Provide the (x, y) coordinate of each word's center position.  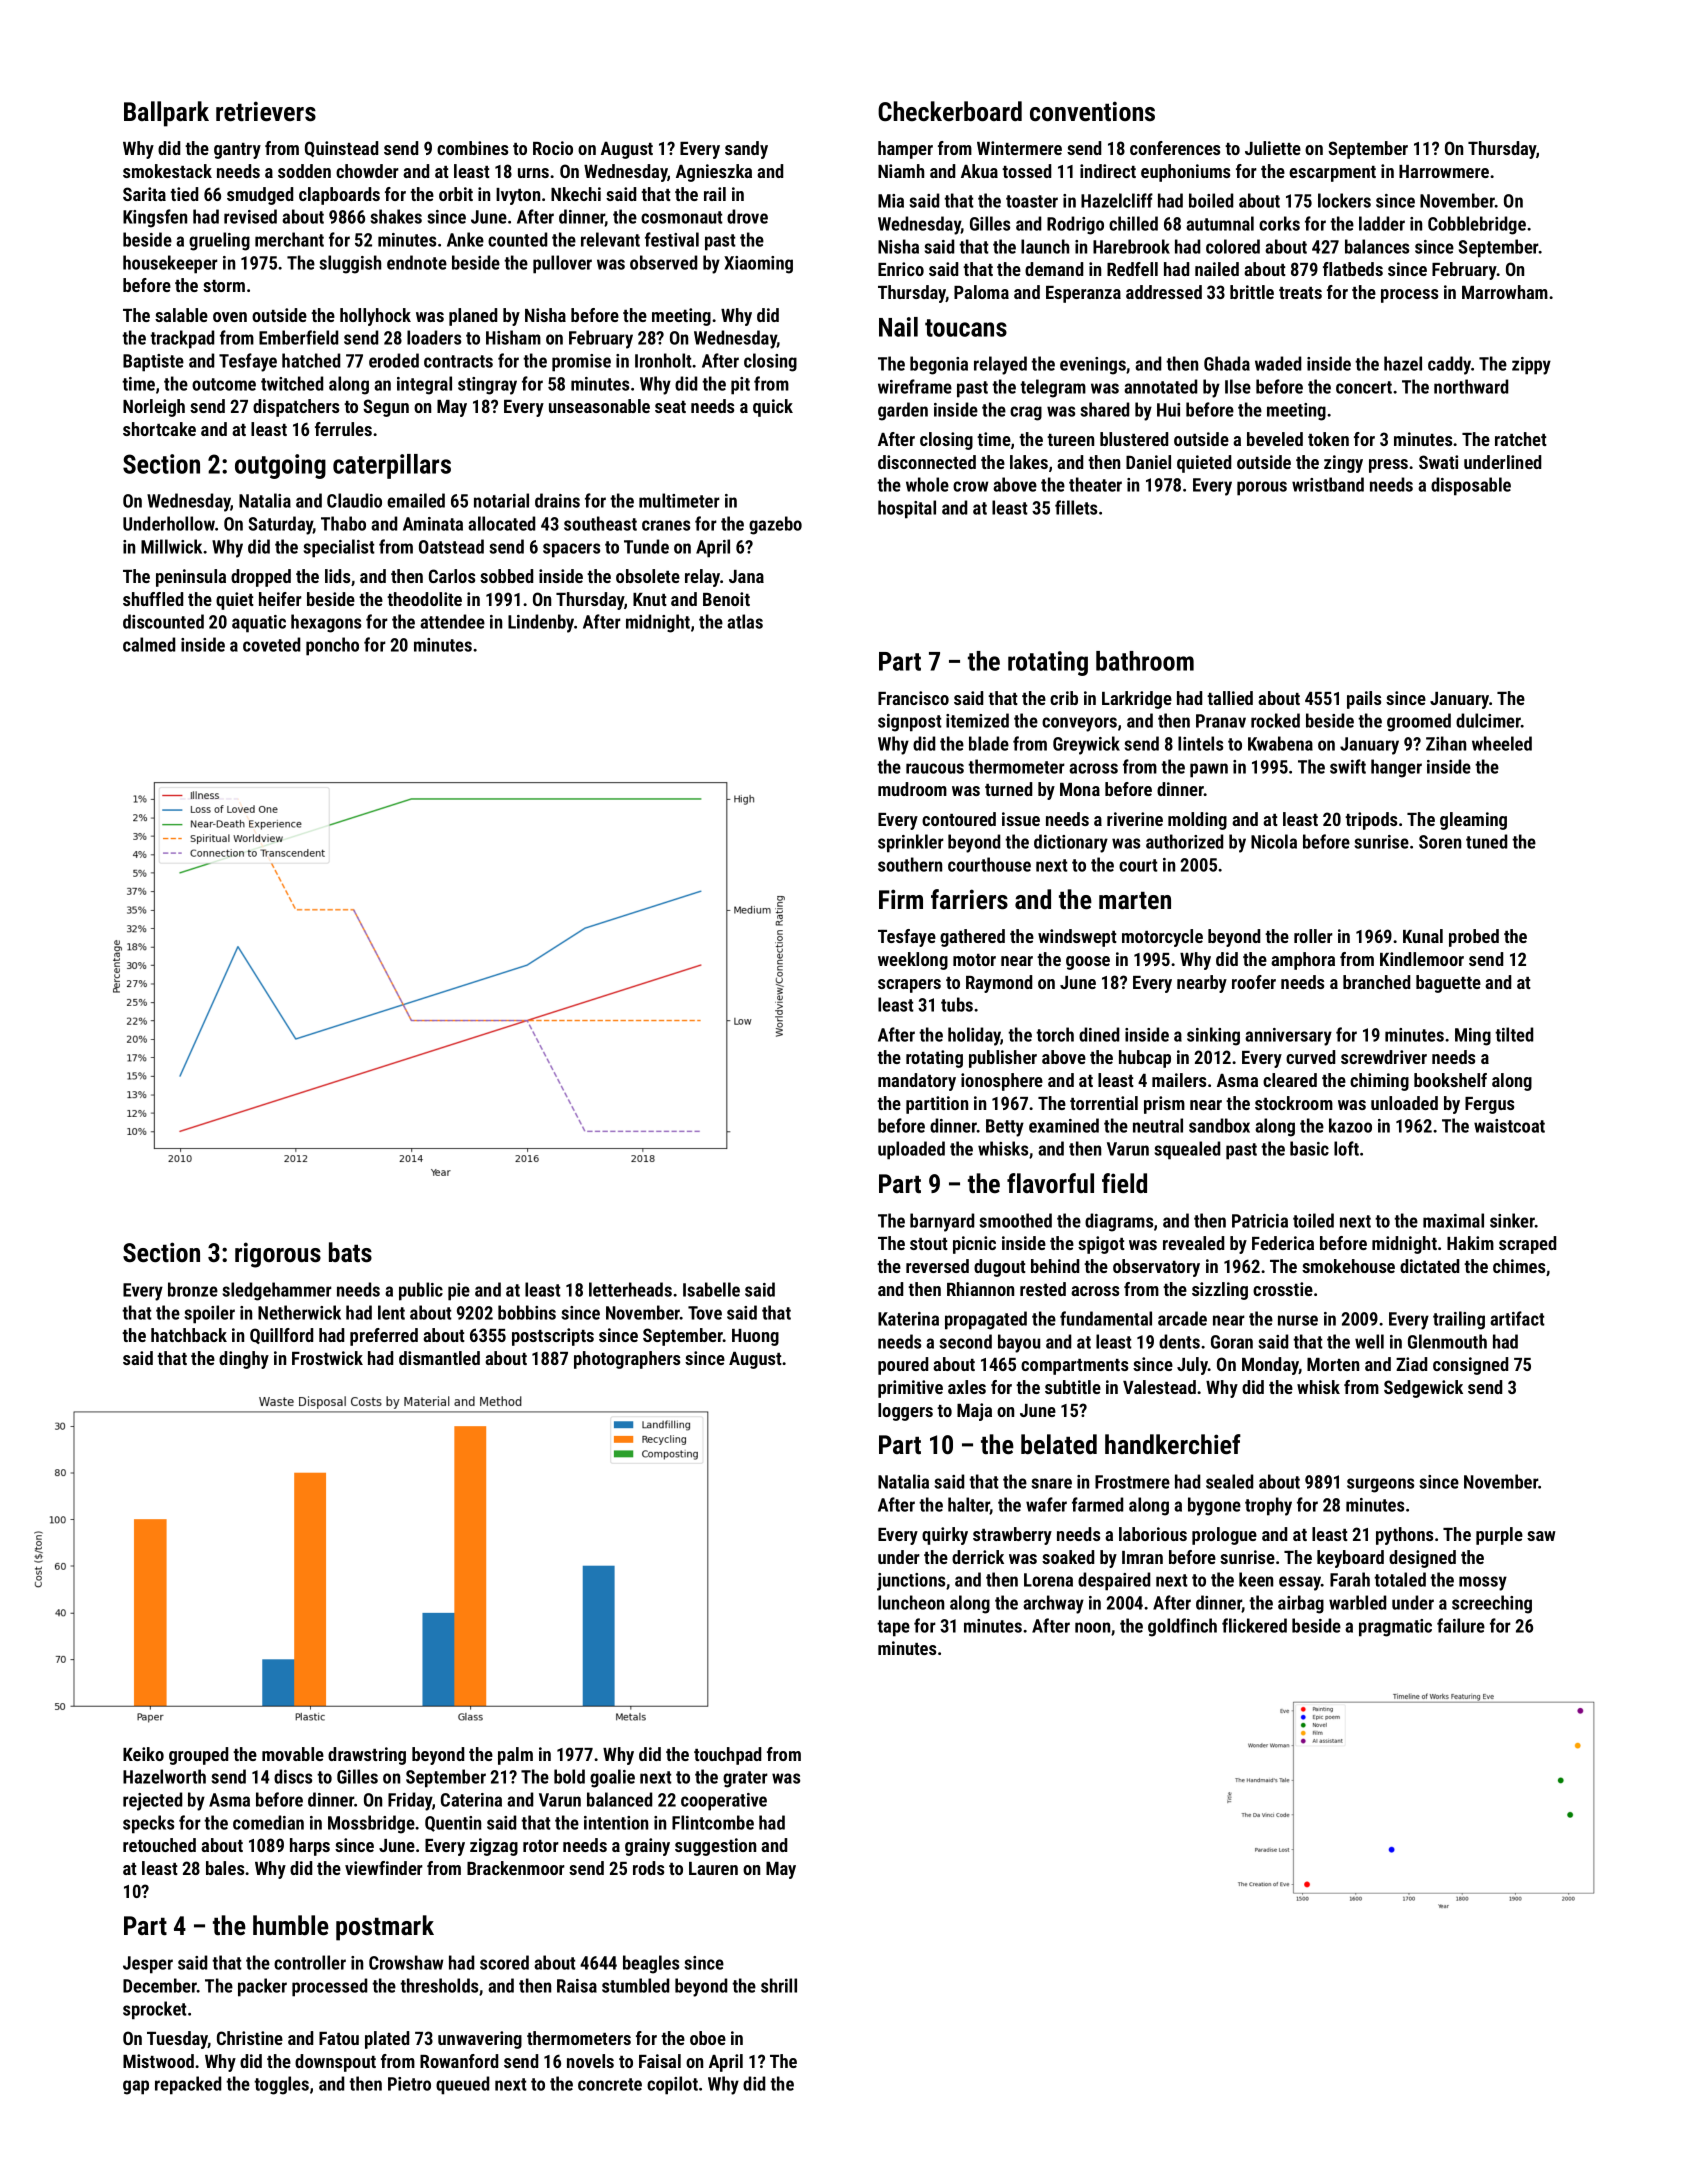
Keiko (143, 1754)
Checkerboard (950, 111)
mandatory (917, 1082)
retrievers (266, 111)
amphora (1303, 961)
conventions (1092, 111)
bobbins (527, 1312)
